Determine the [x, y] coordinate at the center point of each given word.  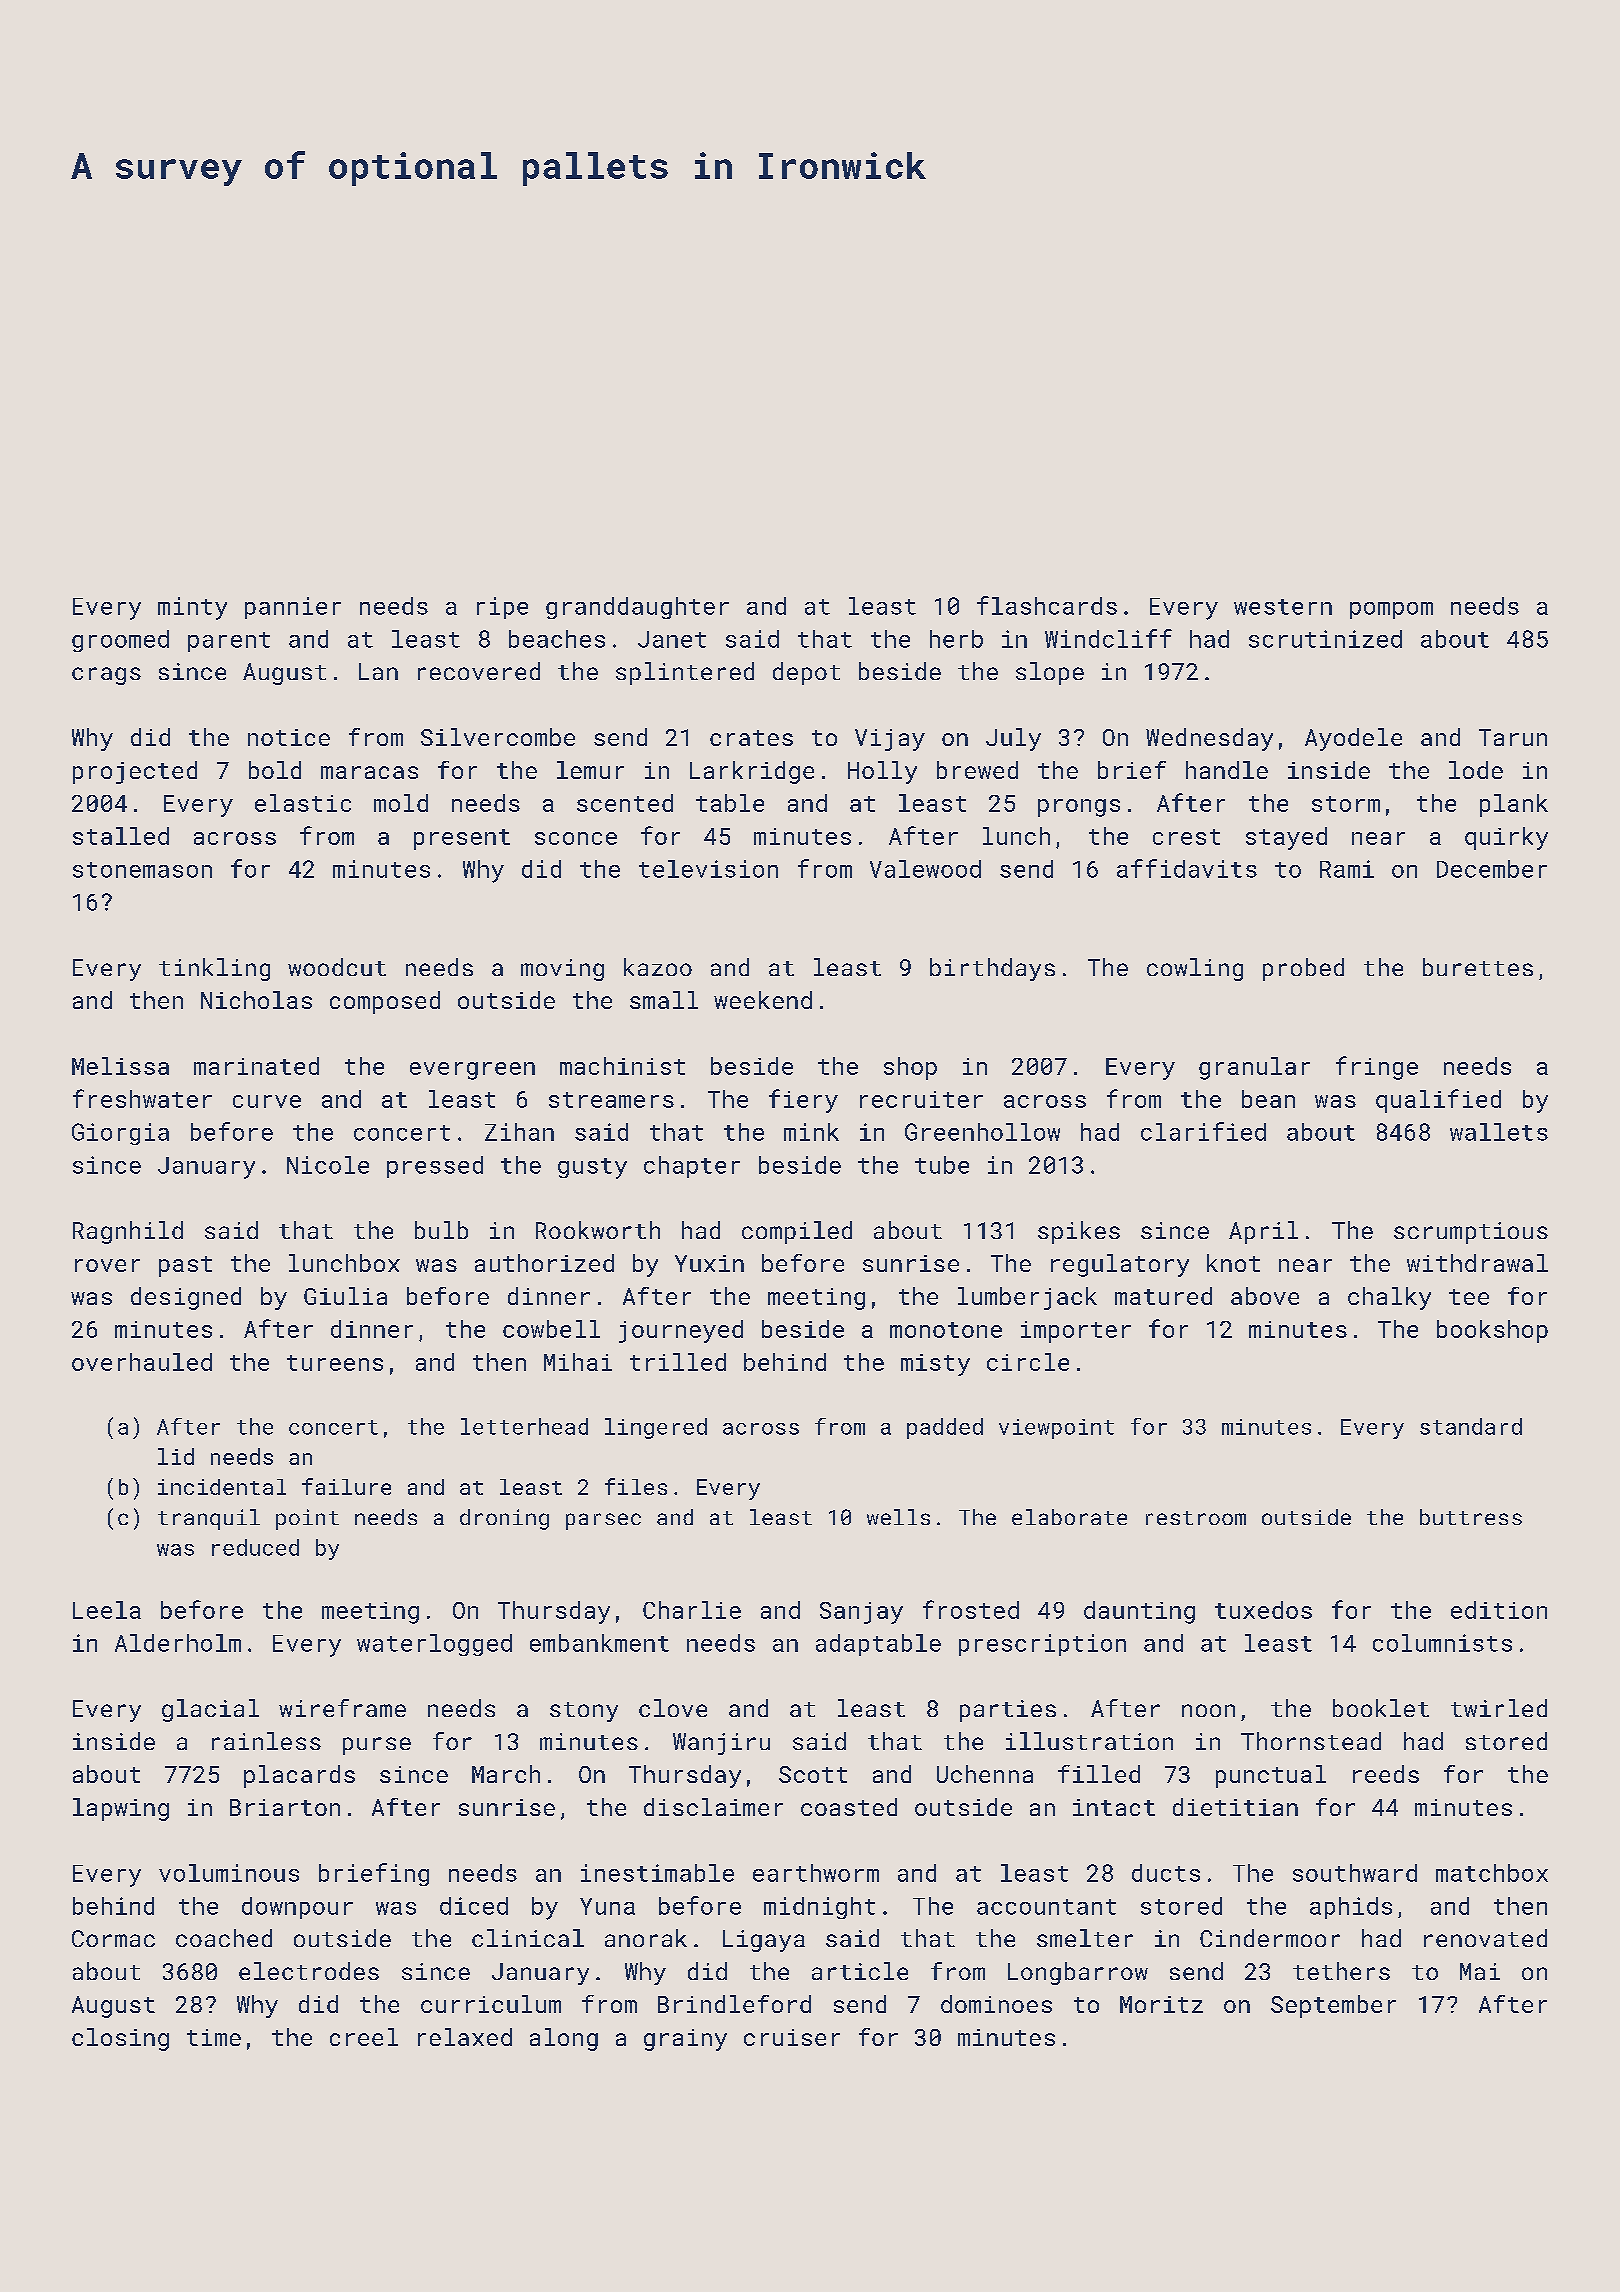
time [214, 2037]
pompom [1391, 610]
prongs [1079, 808]
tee [1469, 1297]
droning [504, 1519]
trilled [678, 1362]
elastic [303, 803]
